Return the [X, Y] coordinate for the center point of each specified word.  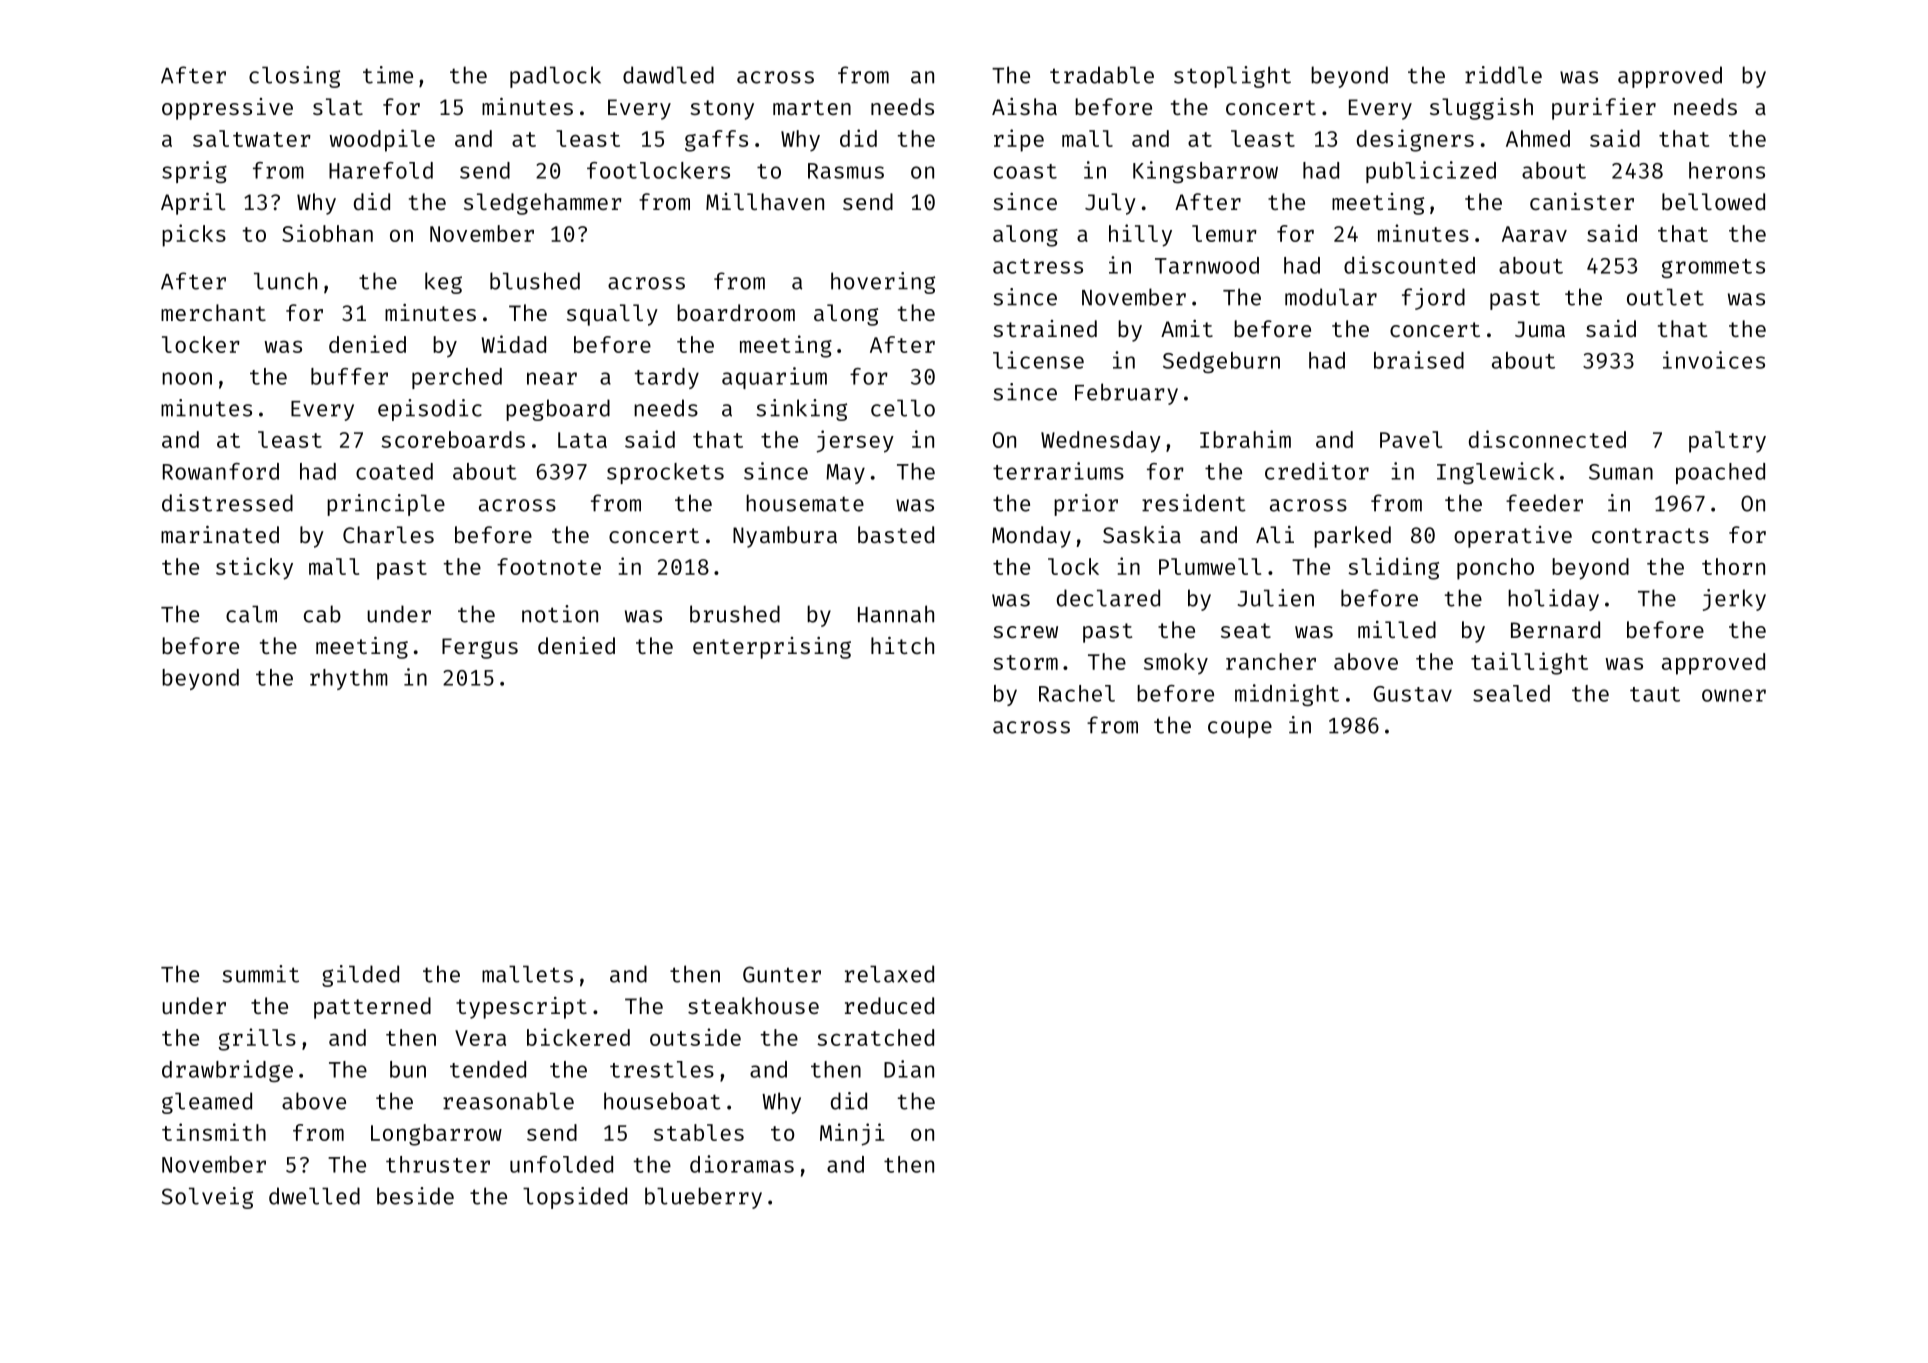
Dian [909, 1069]
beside [415, 1196]
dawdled [668, 75]
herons [1727, 170]
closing [294, 77]
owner [1734, 695]
